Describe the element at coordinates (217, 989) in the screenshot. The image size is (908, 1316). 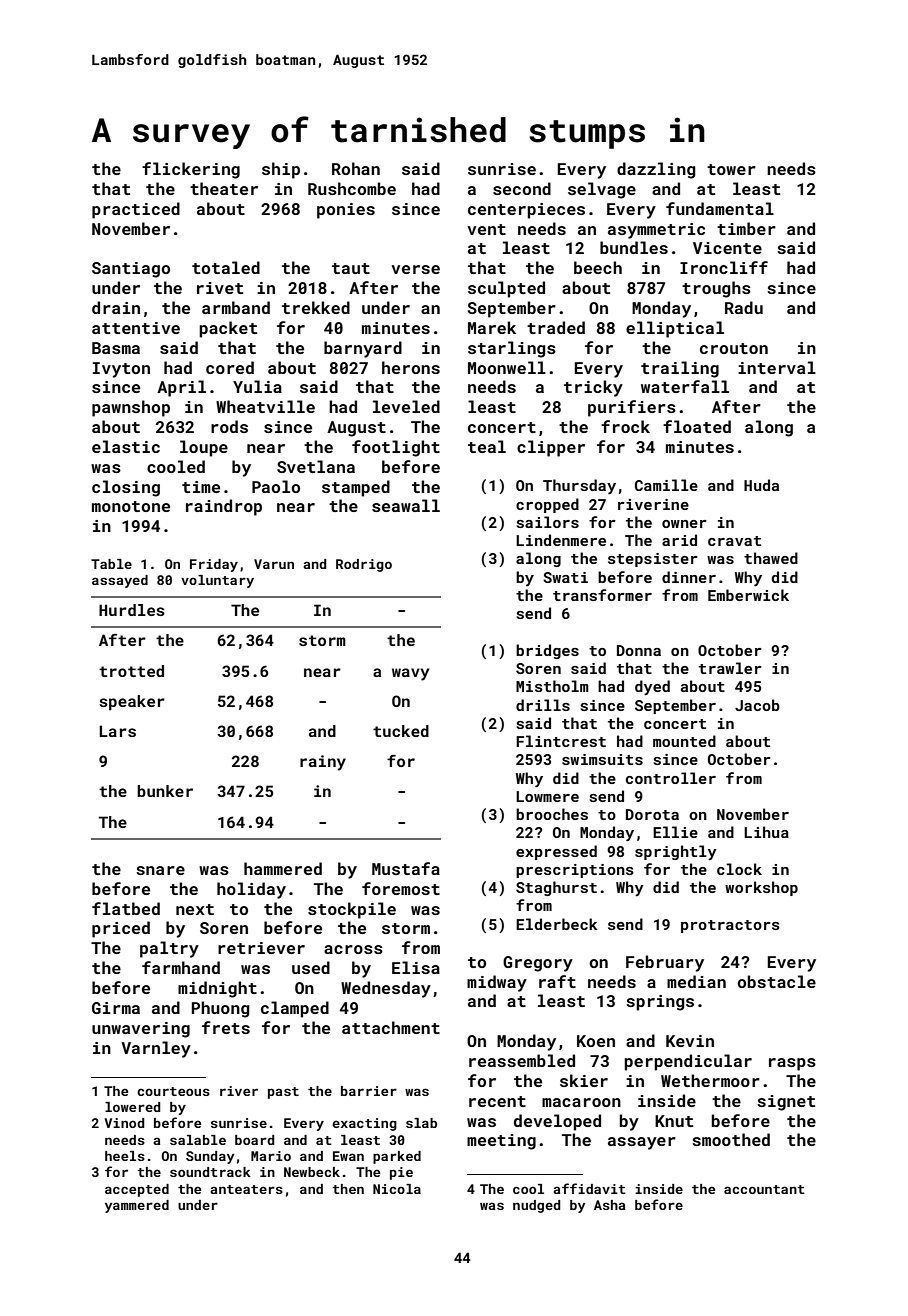
I see `midnight` at that location.
